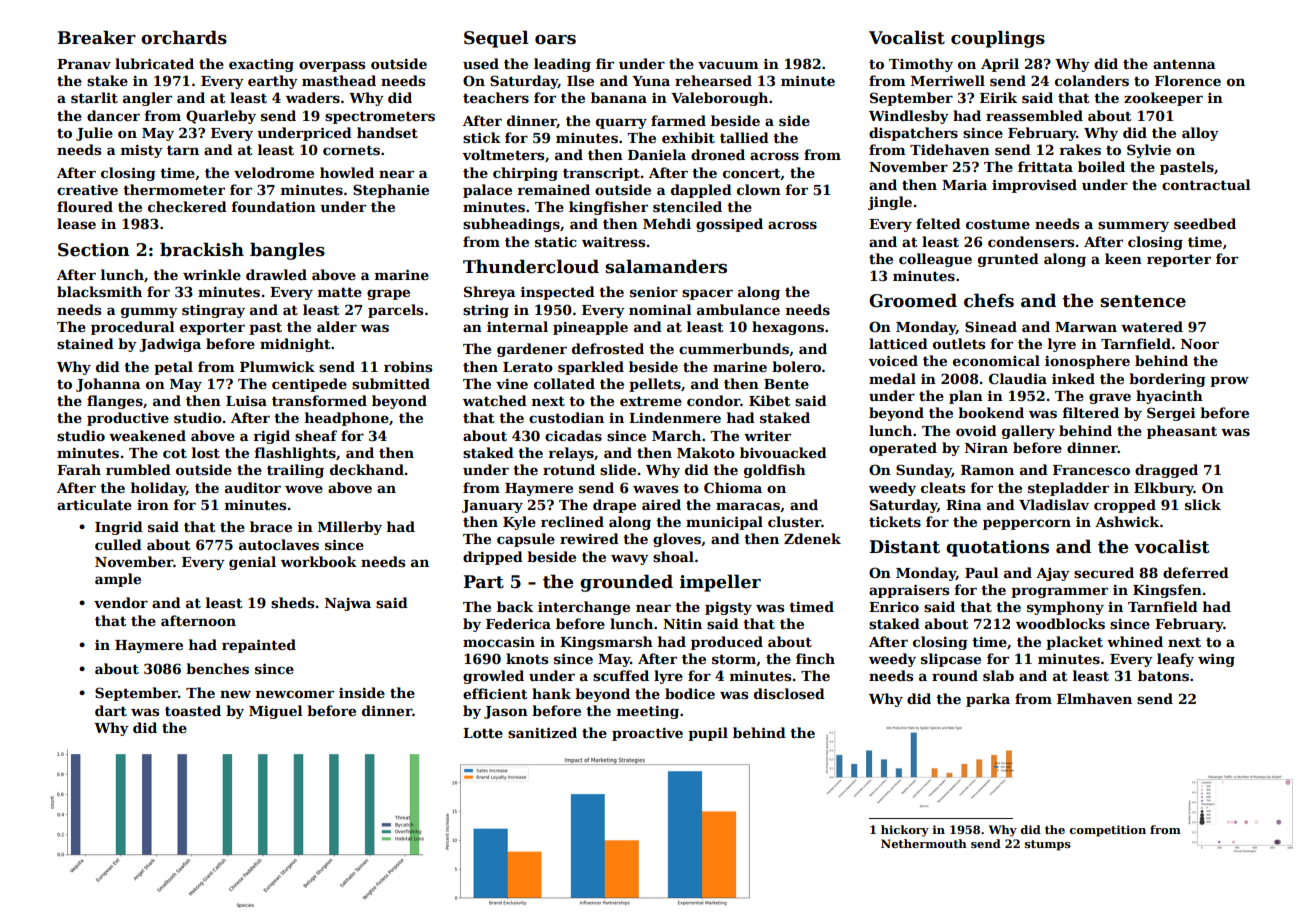 The image size is (1308, 924). What do you see at coordinates (1135, 641) in the screenshot?
I see `whined` at bounding box center [1135, 641].
